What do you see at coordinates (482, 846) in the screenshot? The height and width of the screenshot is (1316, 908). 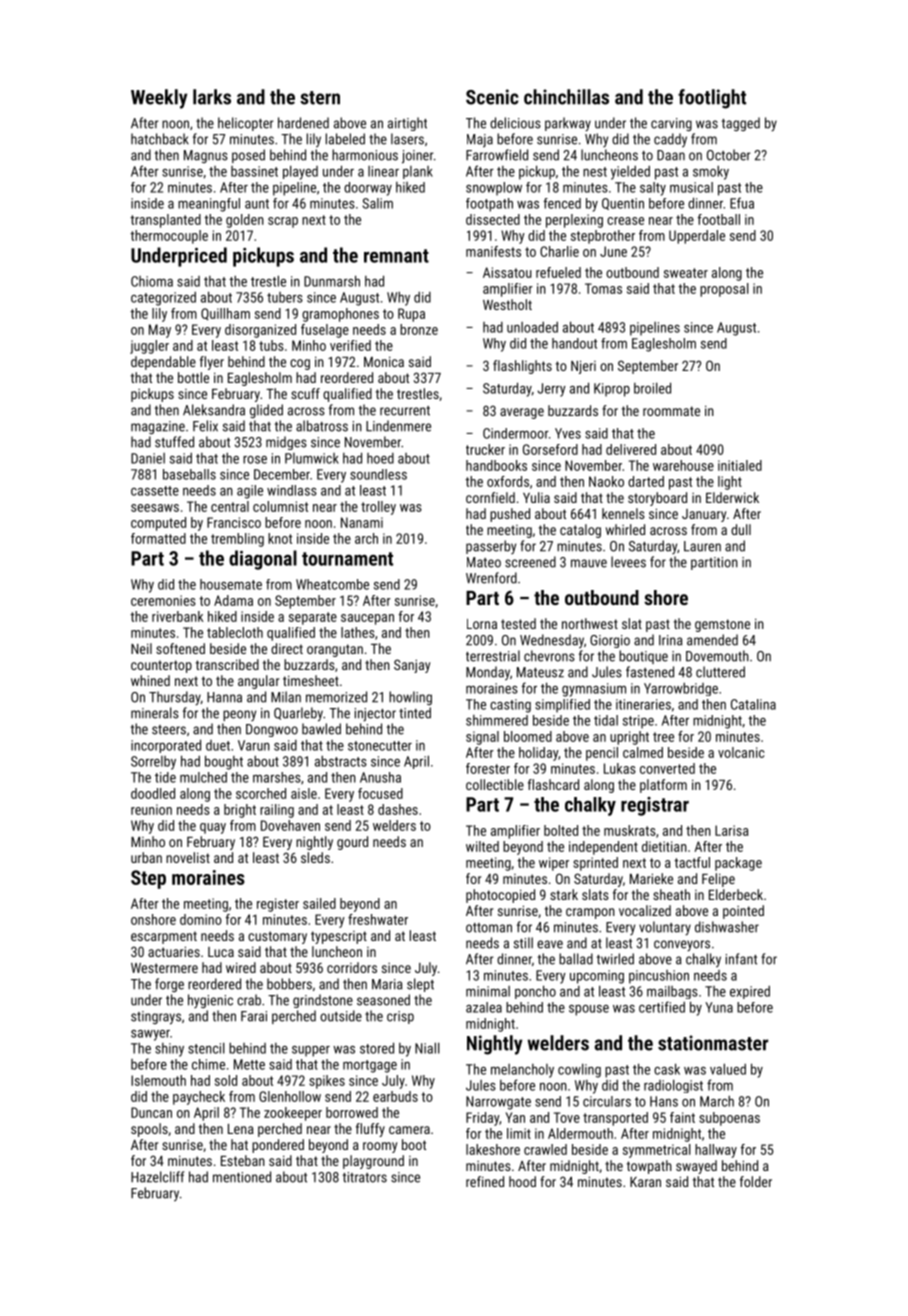 I see `wilted` at bounding box center [482, 846].
